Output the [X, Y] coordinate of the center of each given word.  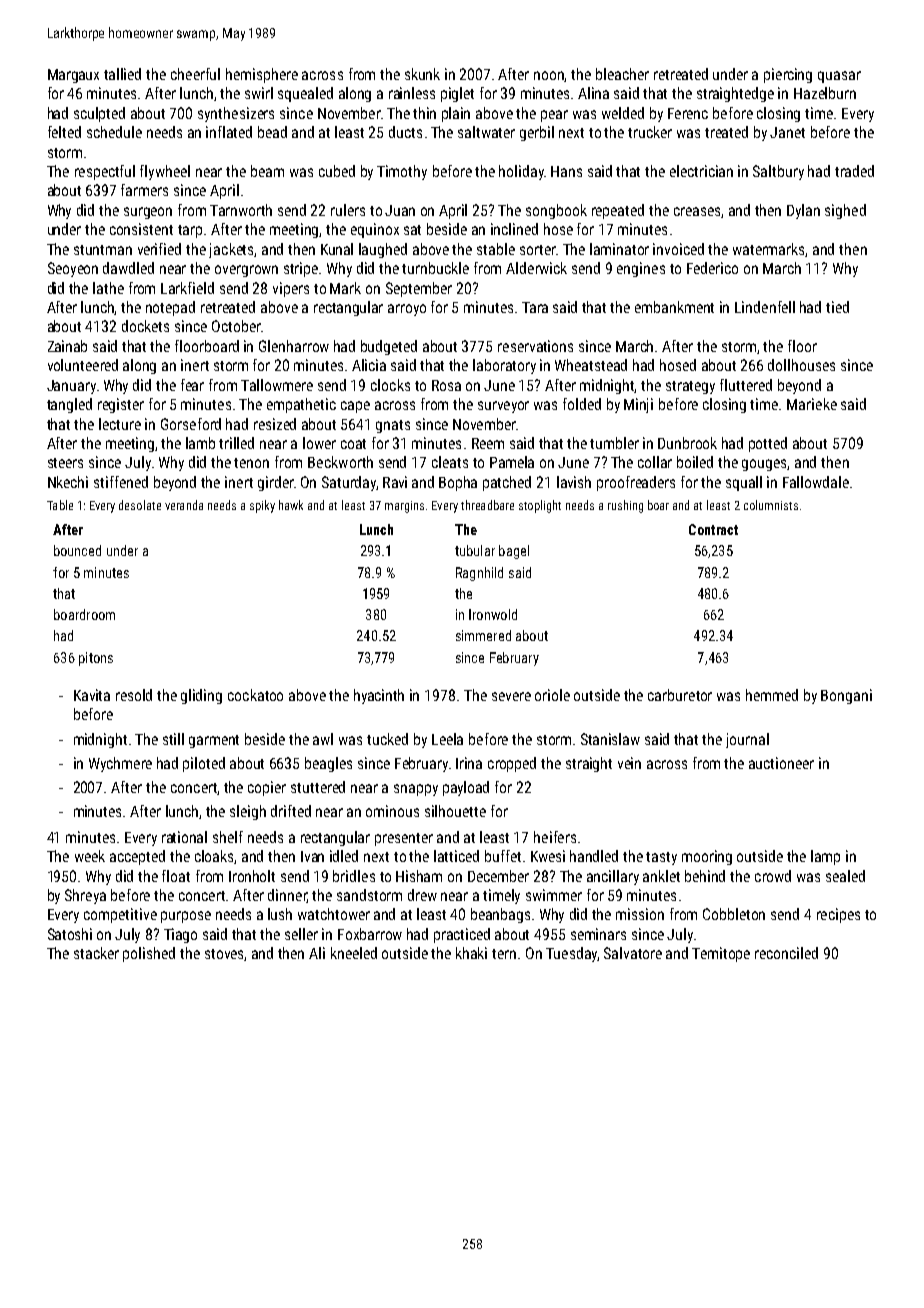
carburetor [680, 695]
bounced [77, 550]
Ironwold [493, 614]
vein [629, 763]
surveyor [503, 407]
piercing [788, 75]
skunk [422, 74]
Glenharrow [294, 346]
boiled [695, 462]
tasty [661, 858]
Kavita [92, 695]
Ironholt [252, 876]
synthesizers [236, 114]
